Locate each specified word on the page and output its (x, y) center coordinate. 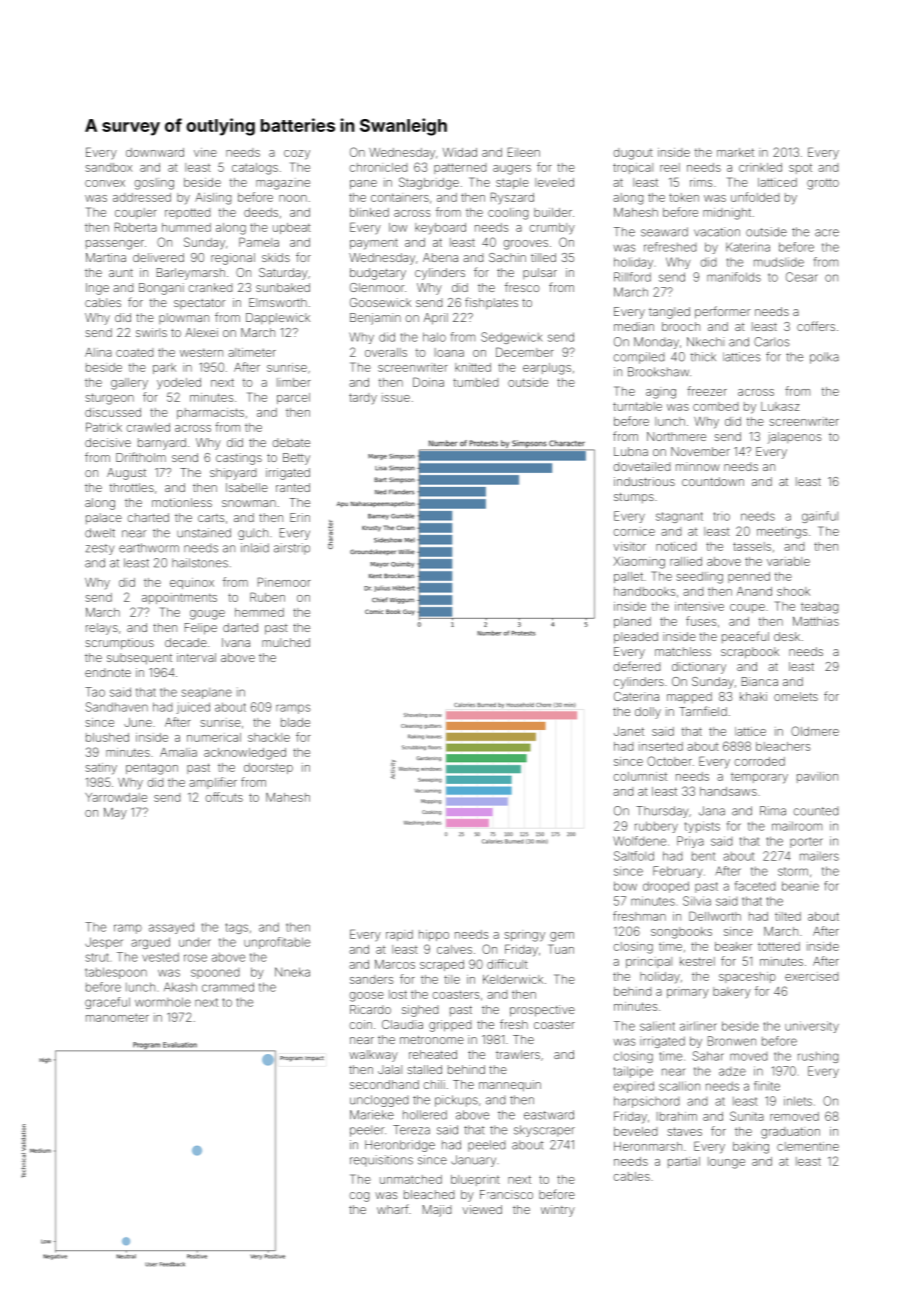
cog (359, 1197)
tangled (669, 313)
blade (295, 722)
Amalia (178, 752)
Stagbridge (429, 183)
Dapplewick (278, 319)
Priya (690, 842)
